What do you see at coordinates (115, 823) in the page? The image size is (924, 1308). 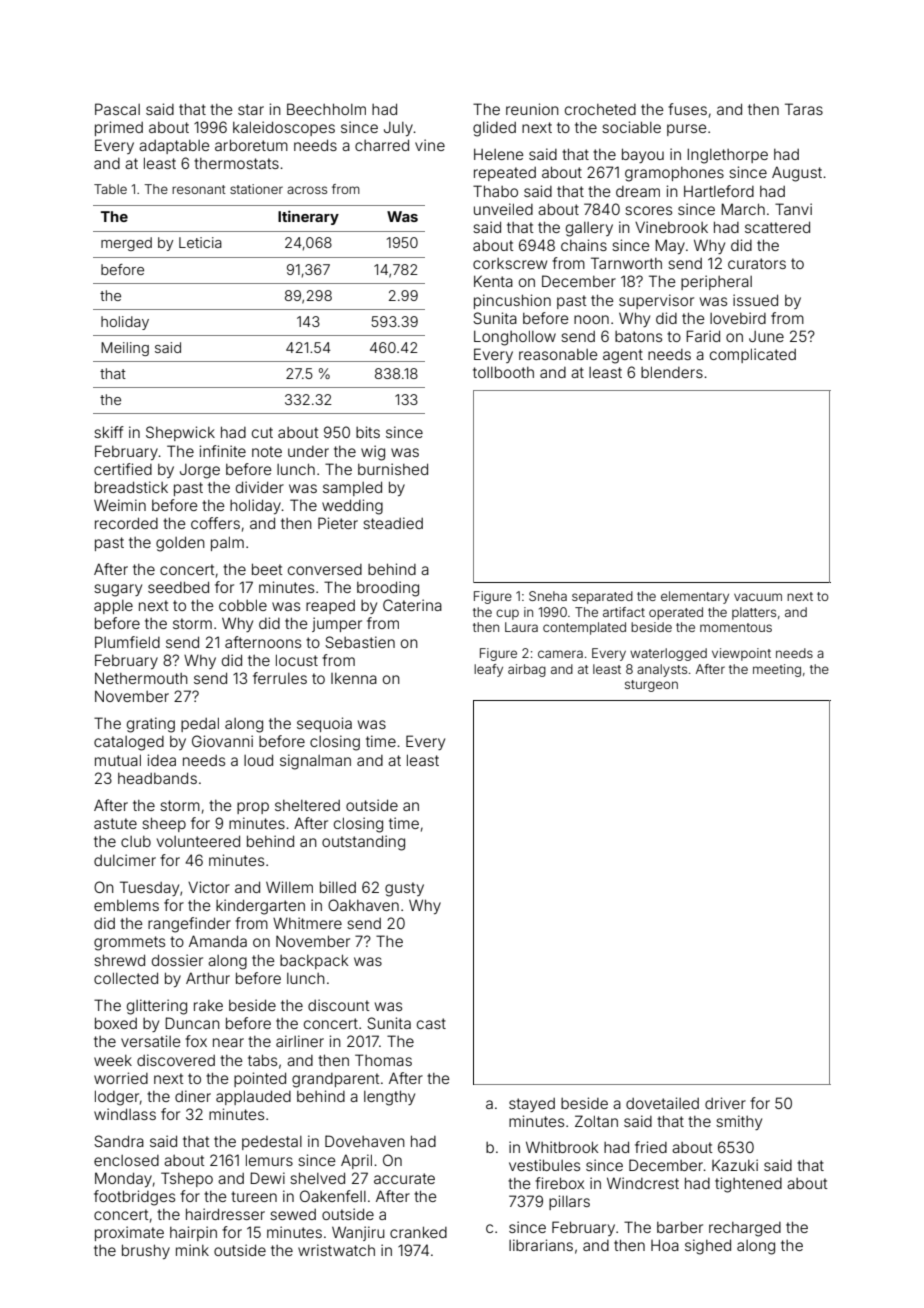 I see `astute` at bounding box center [115, 823].
